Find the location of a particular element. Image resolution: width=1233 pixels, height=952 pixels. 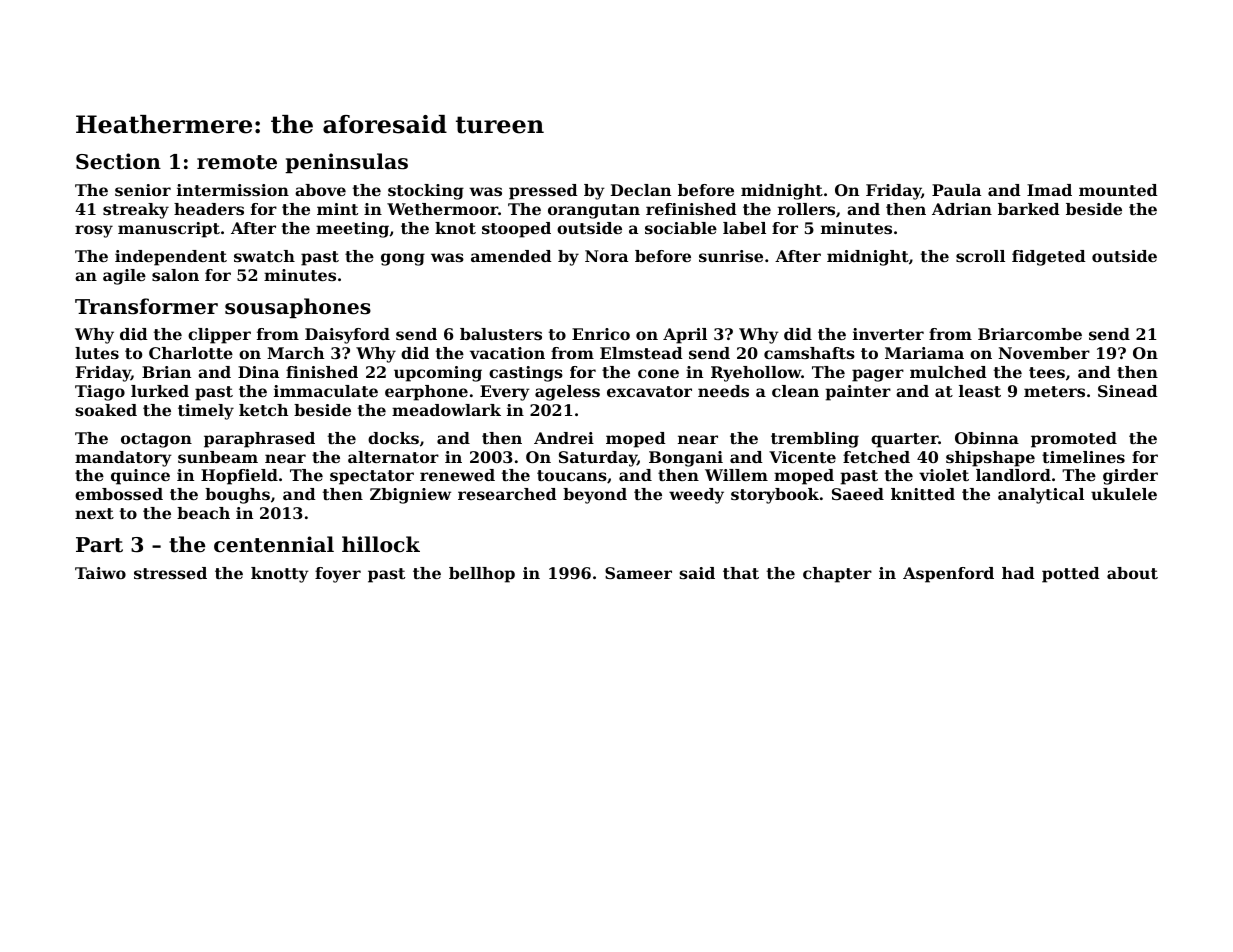

Vicente is located at coordinates (802, 457).
